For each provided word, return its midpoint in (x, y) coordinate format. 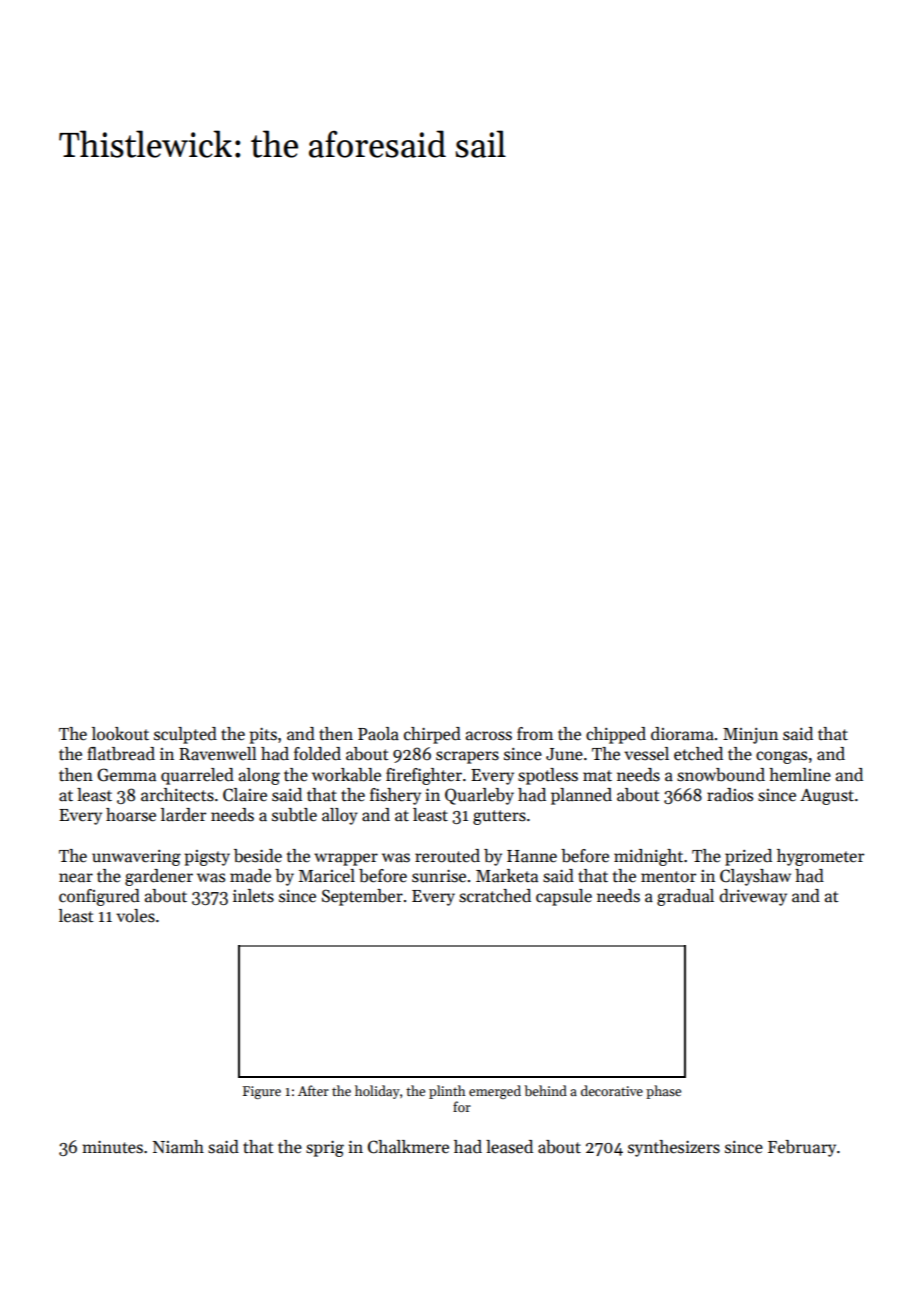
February (802, 1148)
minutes (112, 1147)
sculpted (185, 735)
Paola (378, 734)
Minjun (750, 736)
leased (509, 1147)
